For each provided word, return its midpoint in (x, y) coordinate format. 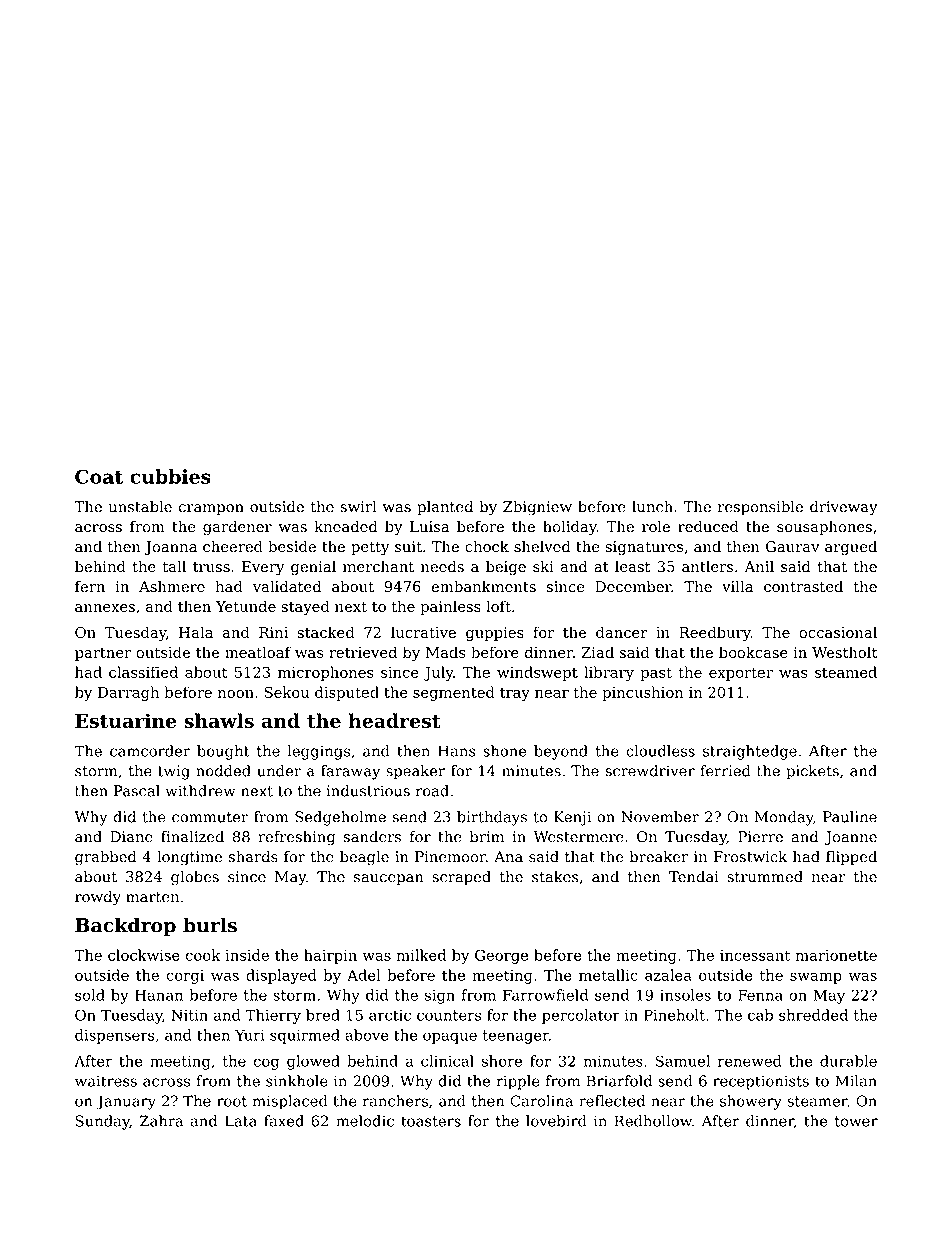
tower (856, 1121)
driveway (843, 508)
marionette (836, 955)
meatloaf (258, 652)
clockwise (144, 955)
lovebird (556, 1121)
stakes (555, 877)
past (656, 674)
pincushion (643, 693)
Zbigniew (537, 508)
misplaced (290, 1102)
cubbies (170, 476)
